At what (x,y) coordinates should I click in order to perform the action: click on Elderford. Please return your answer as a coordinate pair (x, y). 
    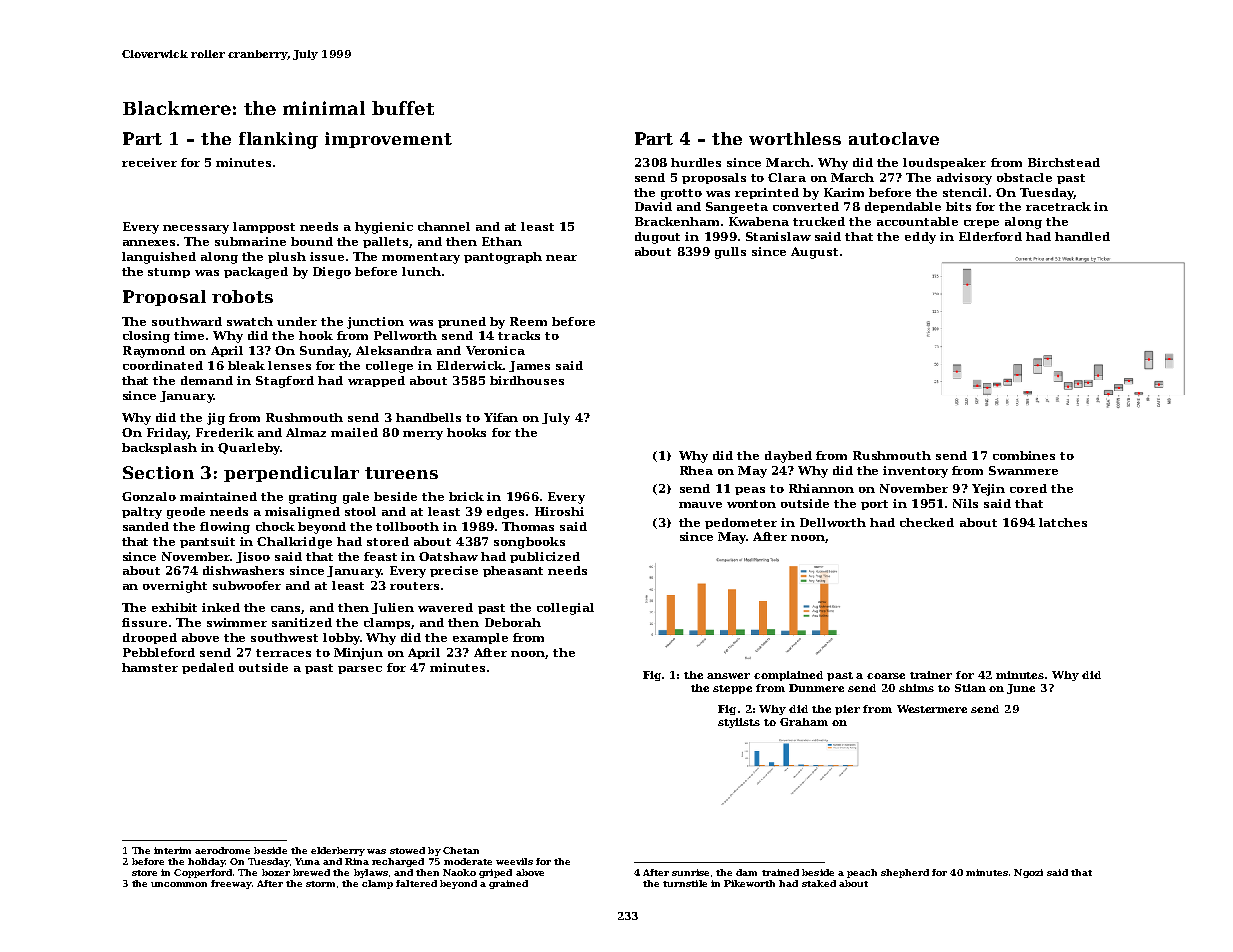
    Looking at the image, I should click on (990, 236).
